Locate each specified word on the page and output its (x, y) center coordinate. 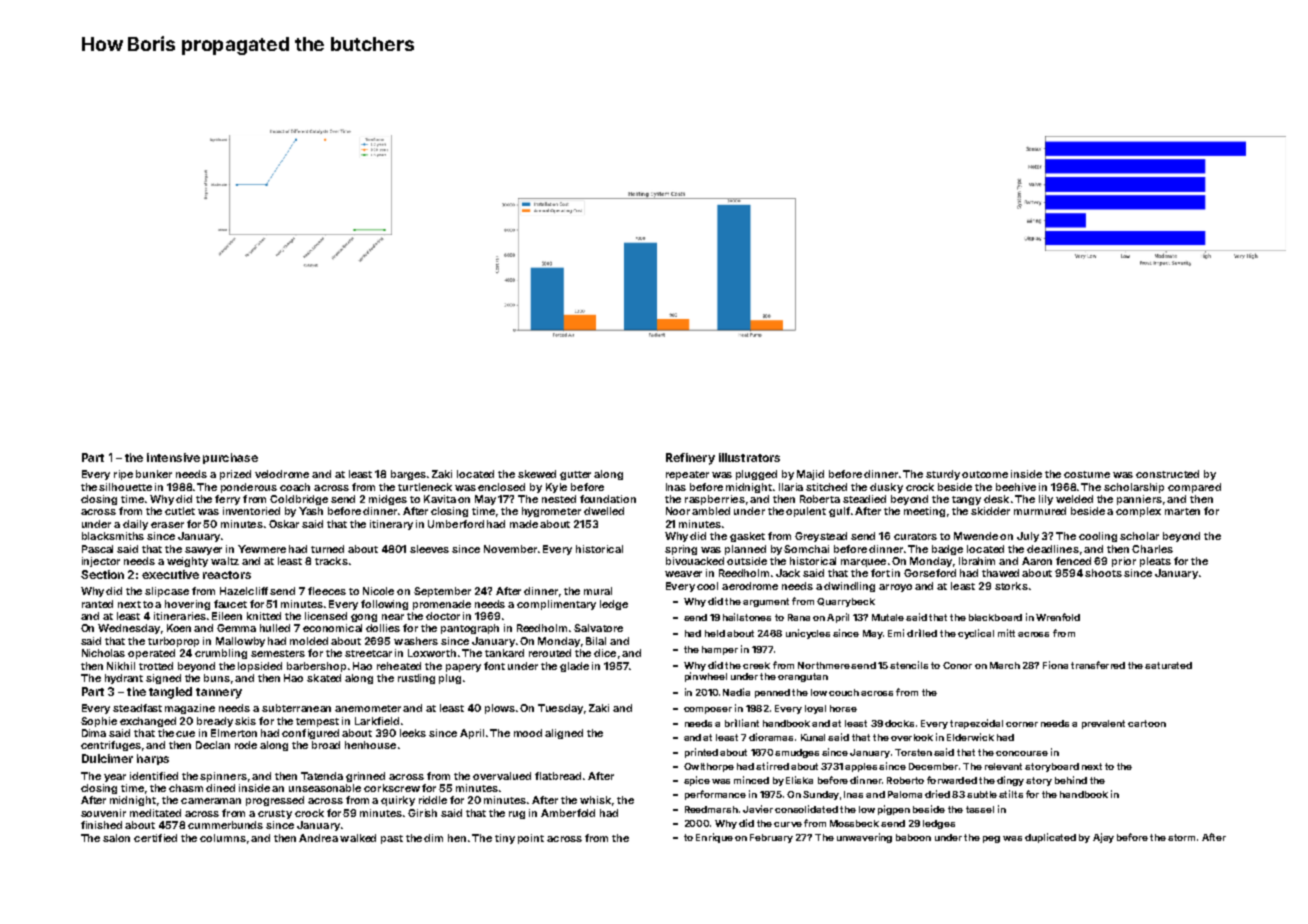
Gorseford (930, 573)
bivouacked (695, 561)
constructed (1167, 474)
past (392, 839)
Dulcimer (107, 758)
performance (715, 795)
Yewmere (262, 549)
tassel (980, 809)
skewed (537, 474)
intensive (173, 457)
